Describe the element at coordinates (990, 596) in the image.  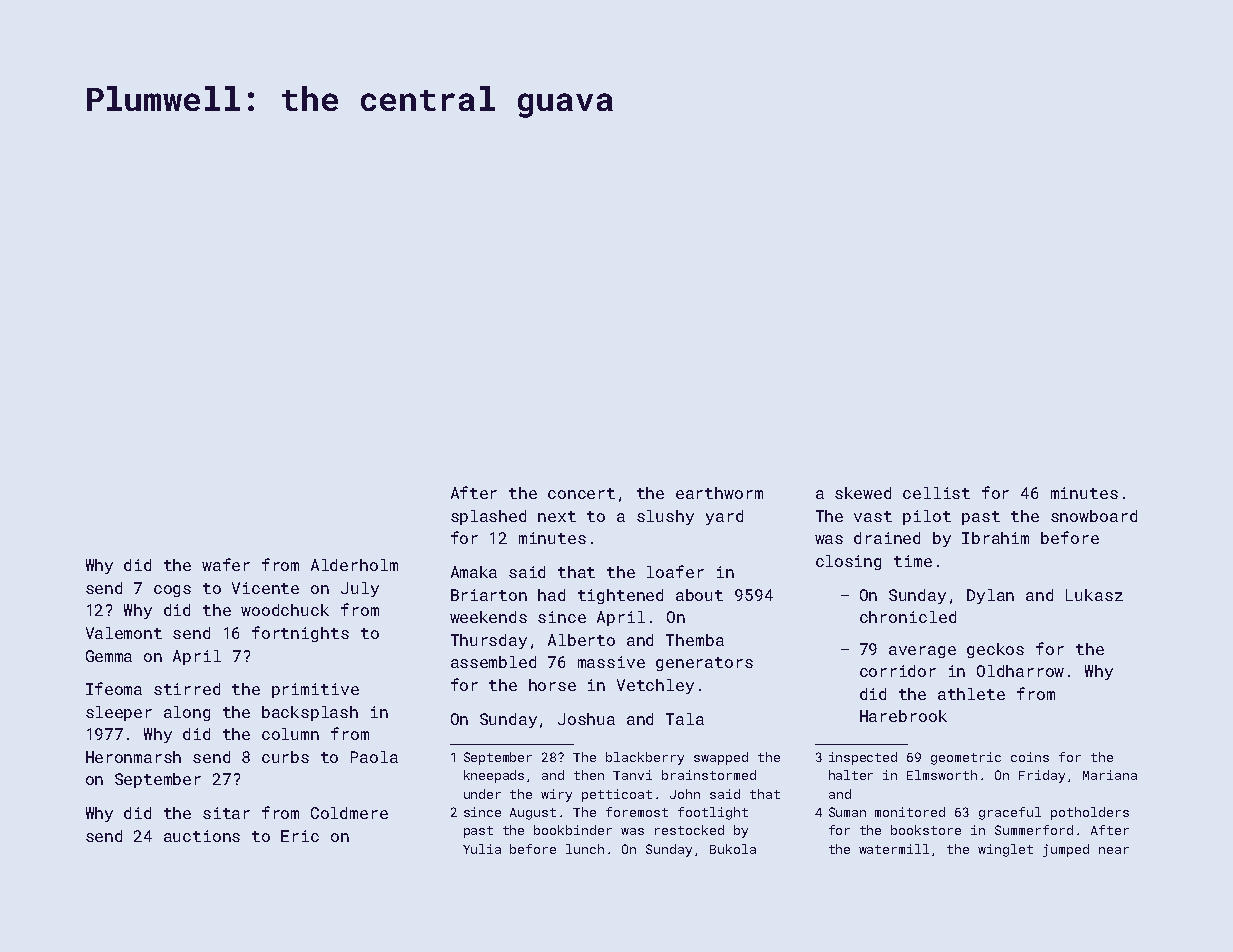
I see `Dylan` at that location.
